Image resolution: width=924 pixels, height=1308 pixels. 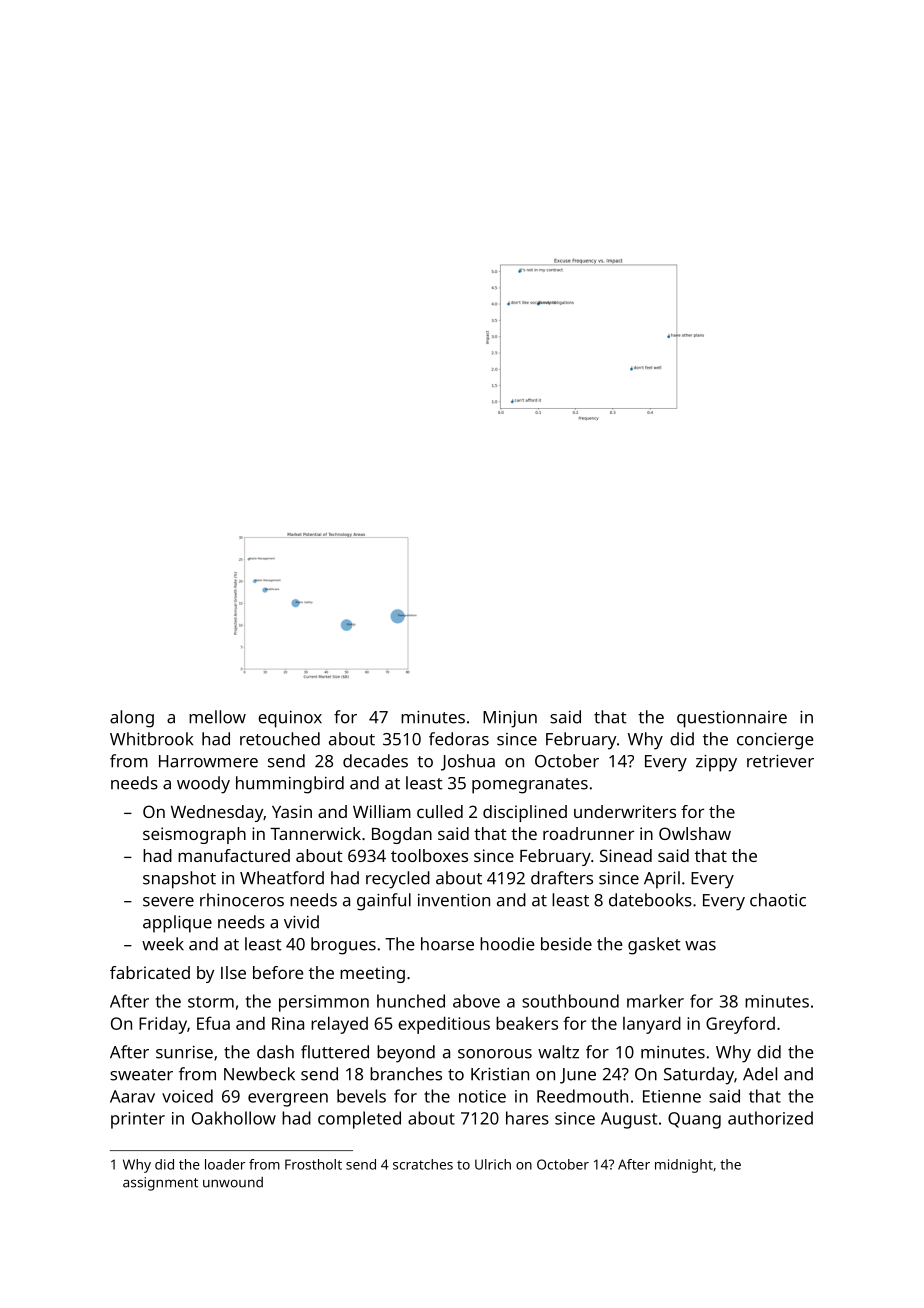 What do you see at coordinates (500, 1074) in the image?
I see `Kristian` at bounding box center [500, 1074].
